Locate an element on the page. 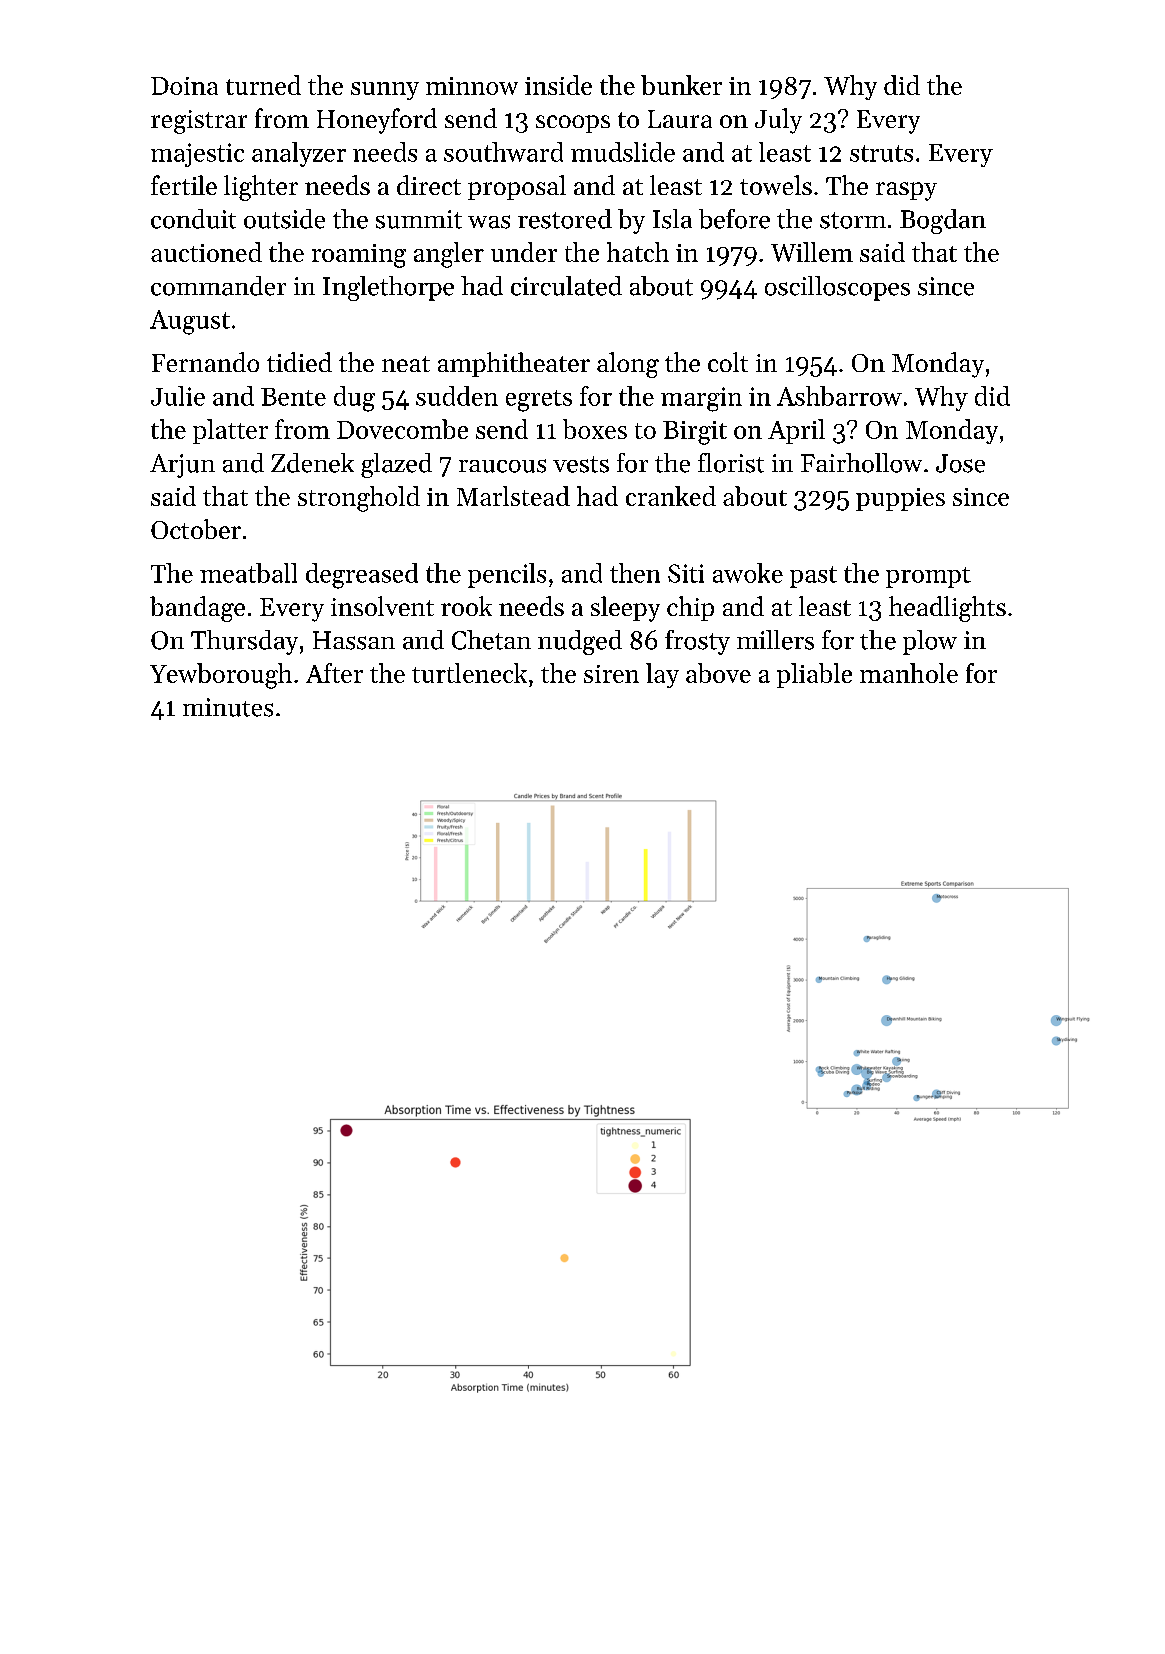  Yewborough is located at coordinates (221, 676).
